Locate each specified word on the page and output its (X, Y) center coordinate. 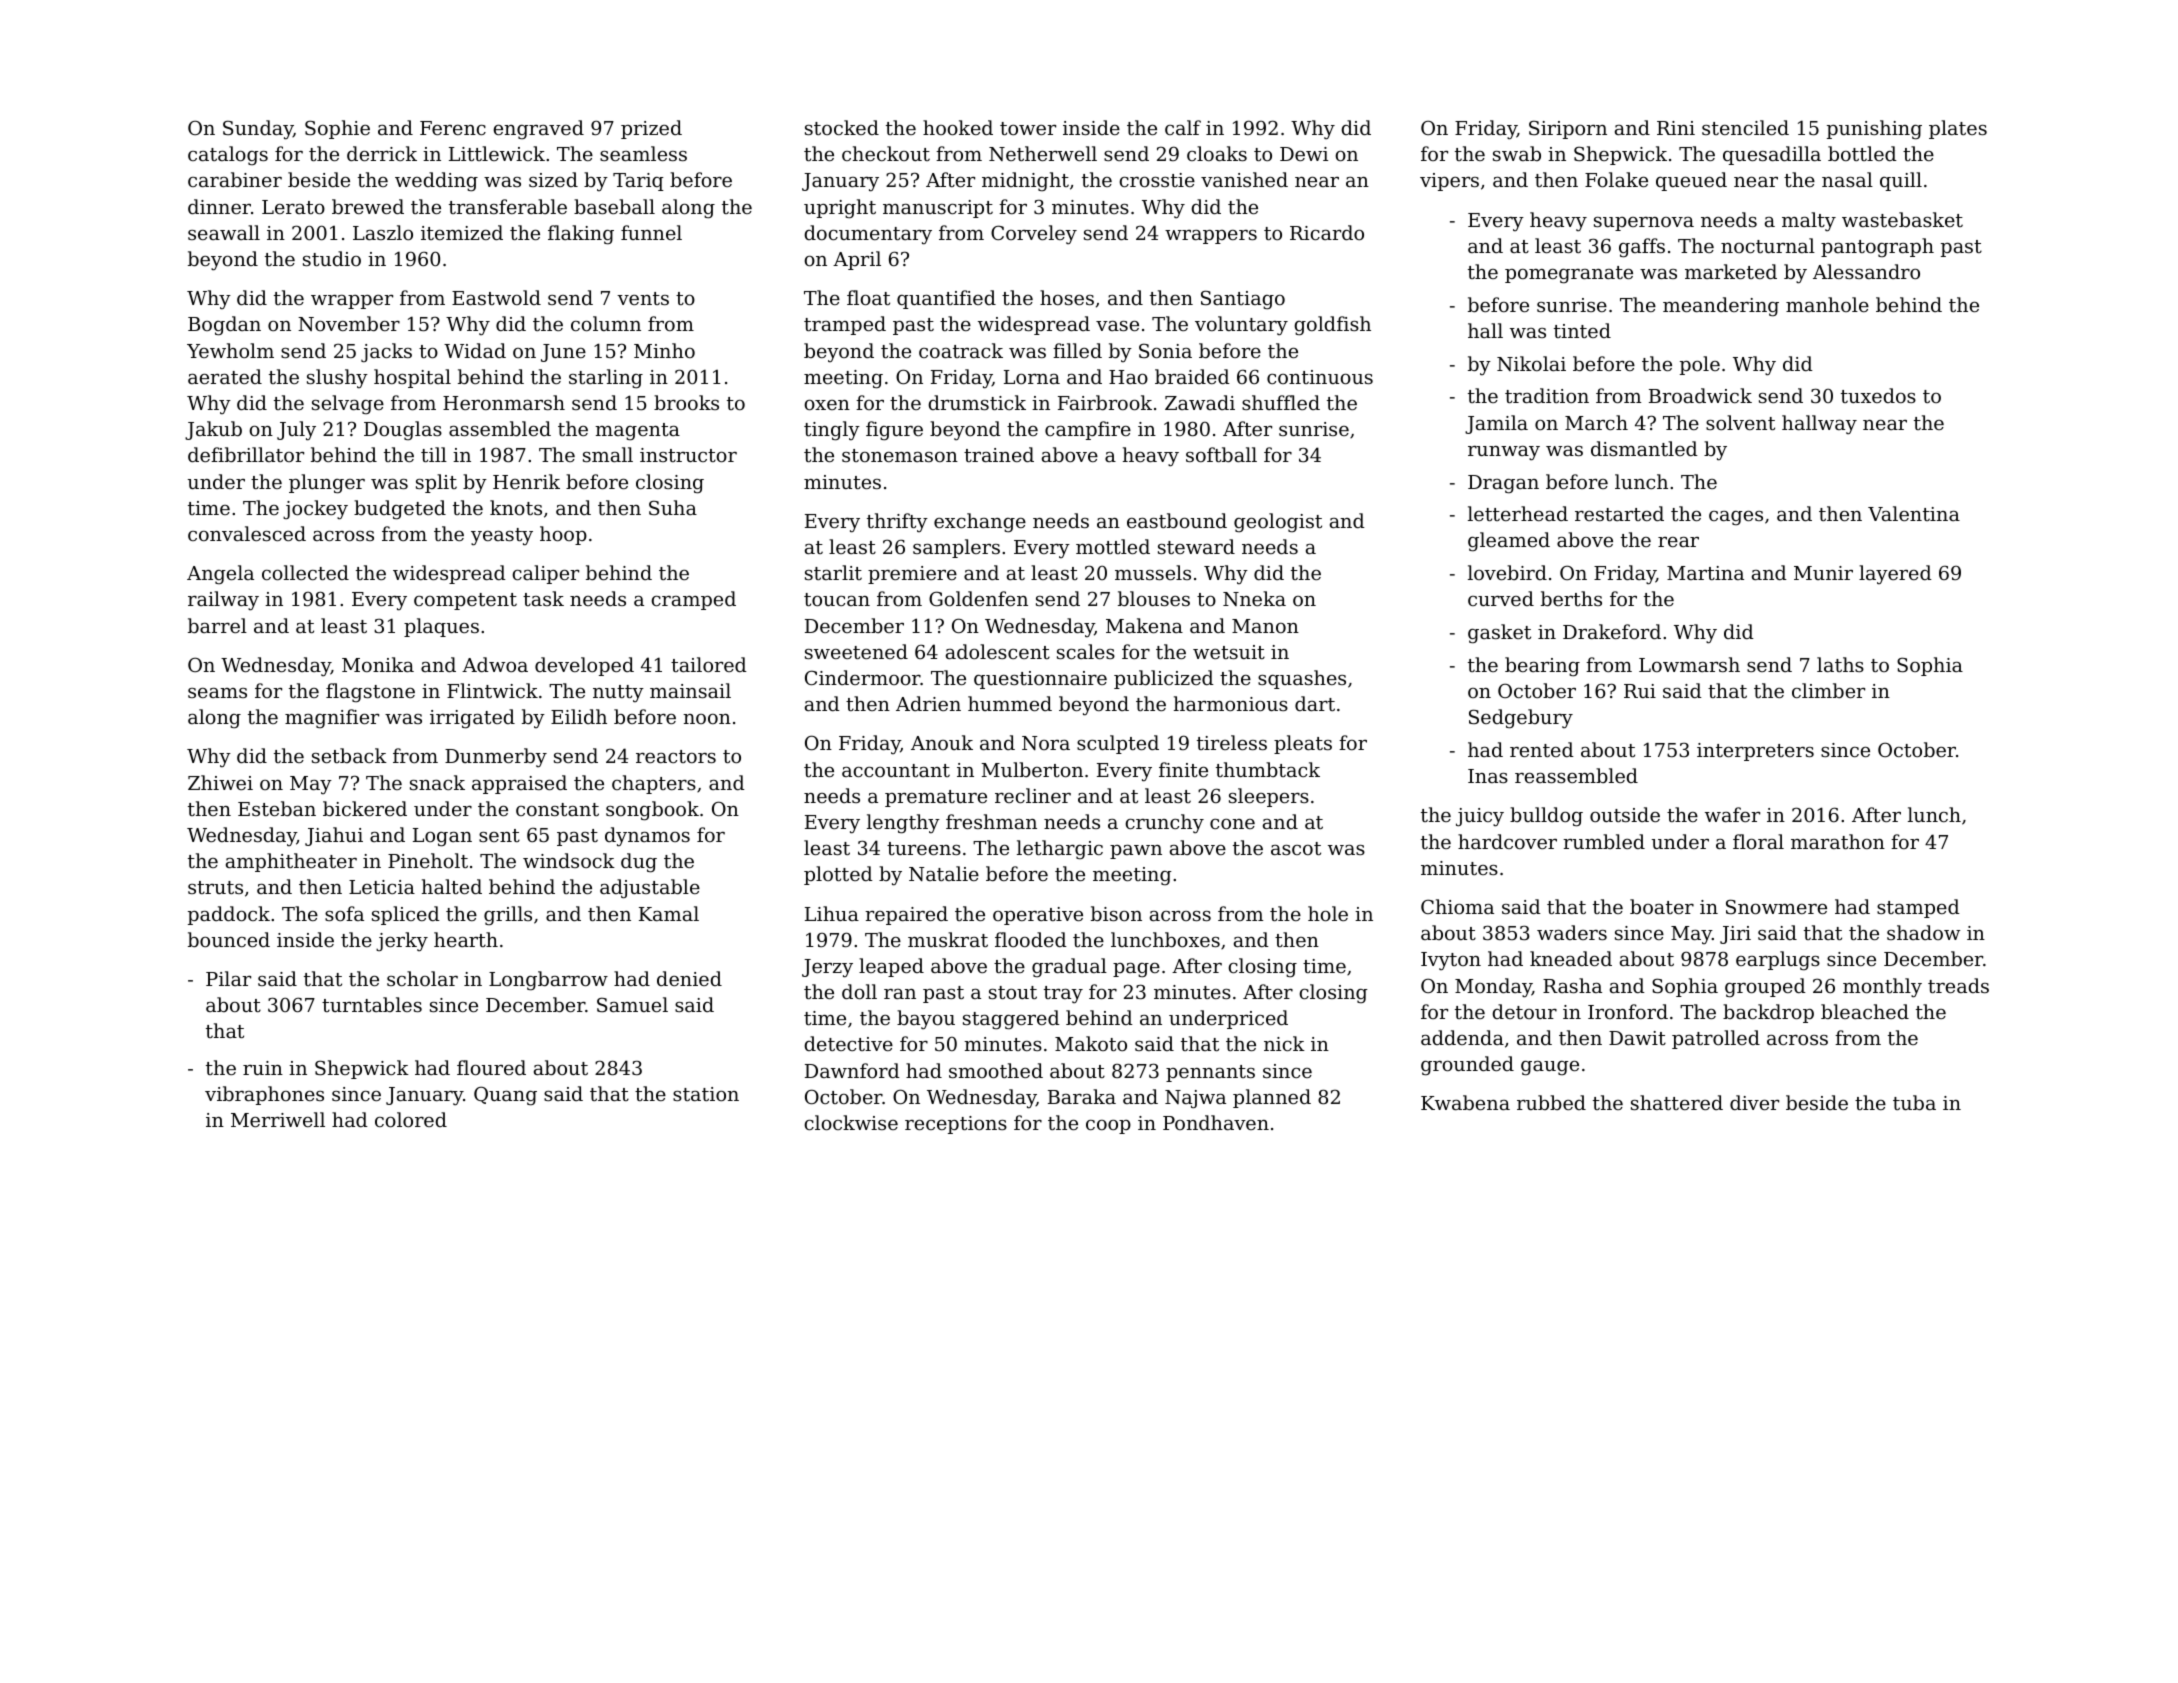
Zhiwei (220, 782)
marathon (1838, 841)
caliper (546, 574)
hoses (1067, 297)
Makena (1144, 625)
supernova (1644, 224)
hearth (466, 939)
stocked (842, 127)
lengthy (903, 824)
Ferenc (453, 128)
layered (1895, 574)
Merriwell (278, 1119)
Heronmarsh (504, 402)
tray (1063, 994)
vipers (1449, 182)
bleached (1865, 1011)
